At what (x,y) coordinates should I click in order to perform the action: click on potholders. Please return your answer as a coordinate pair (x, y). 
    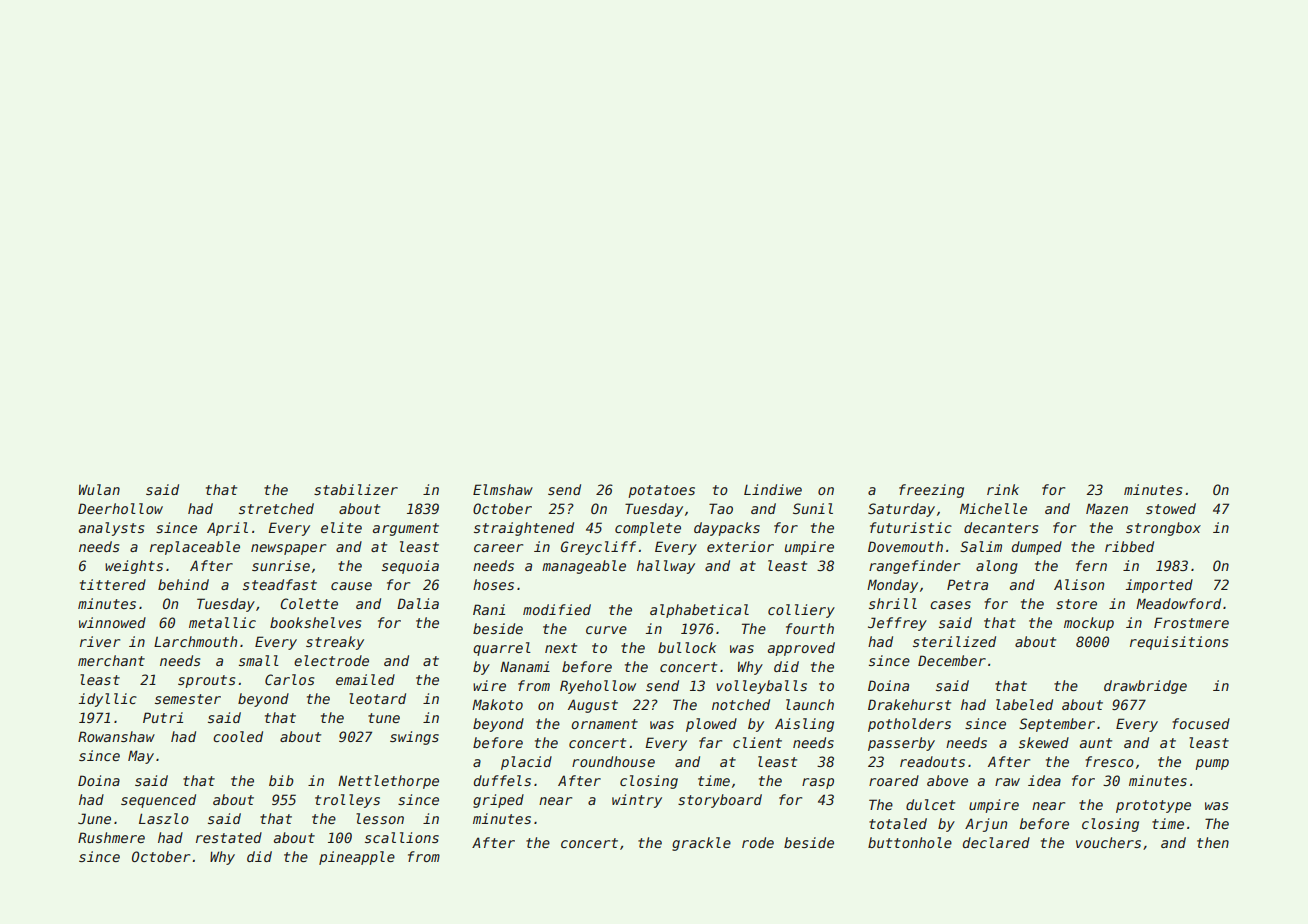
    Looking at the image, I should click on (909, 725).
